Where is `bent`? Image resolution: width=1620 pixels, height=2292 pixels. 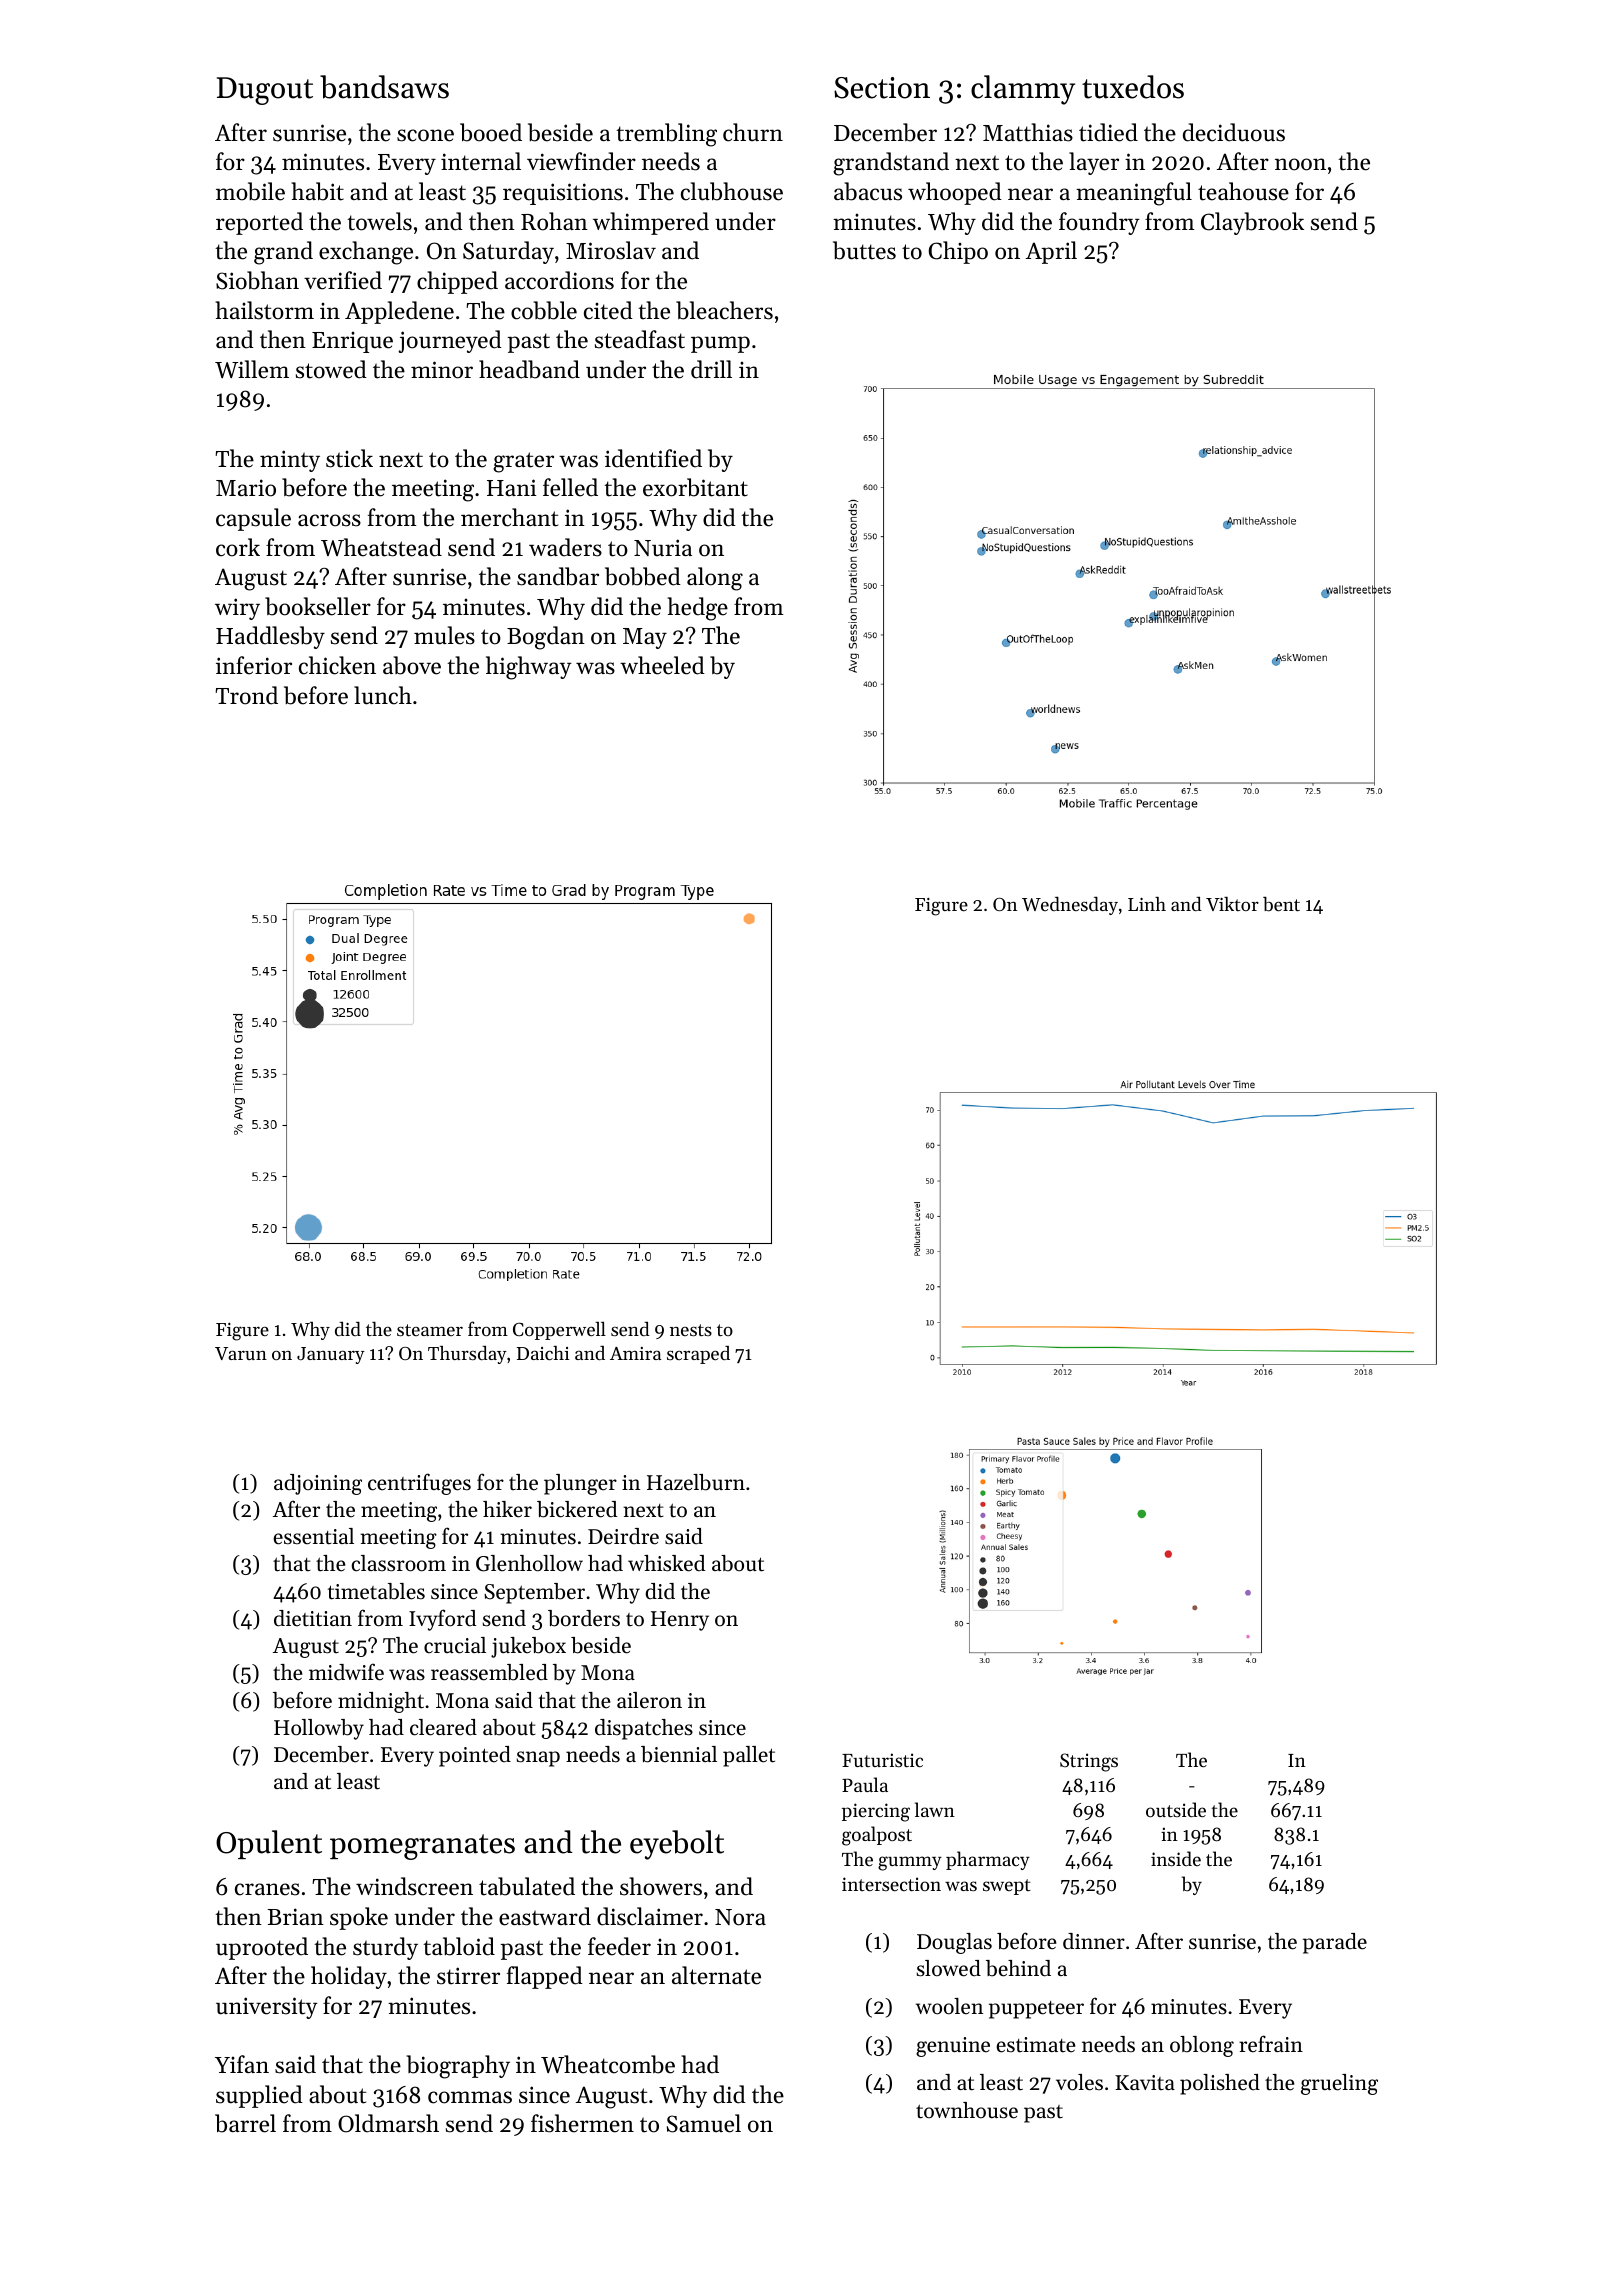
bent is located at coordinates (1281, 904).
